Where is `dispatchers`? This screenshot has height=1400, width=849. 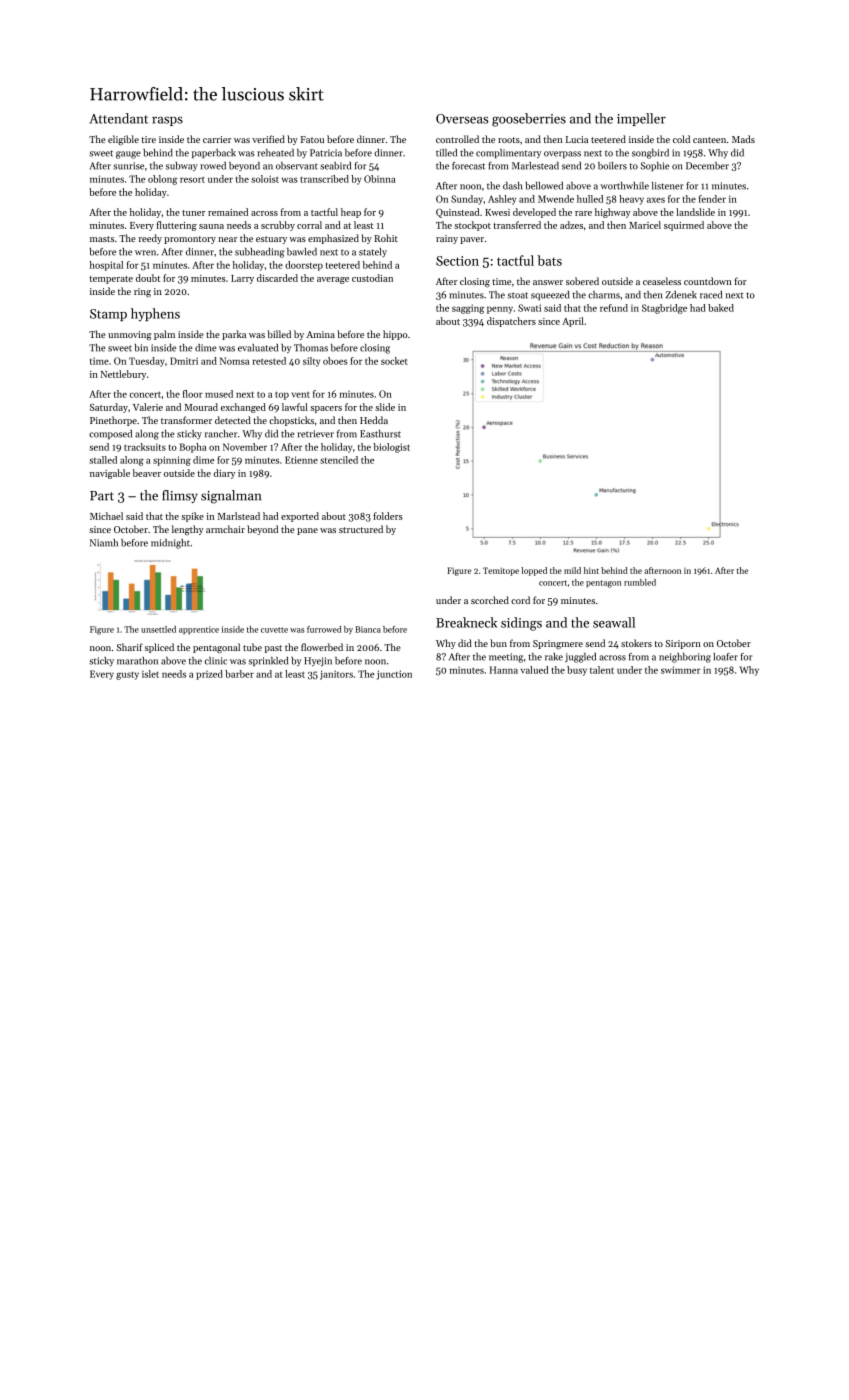
dispatchers is located at coordinates (511, 322).
